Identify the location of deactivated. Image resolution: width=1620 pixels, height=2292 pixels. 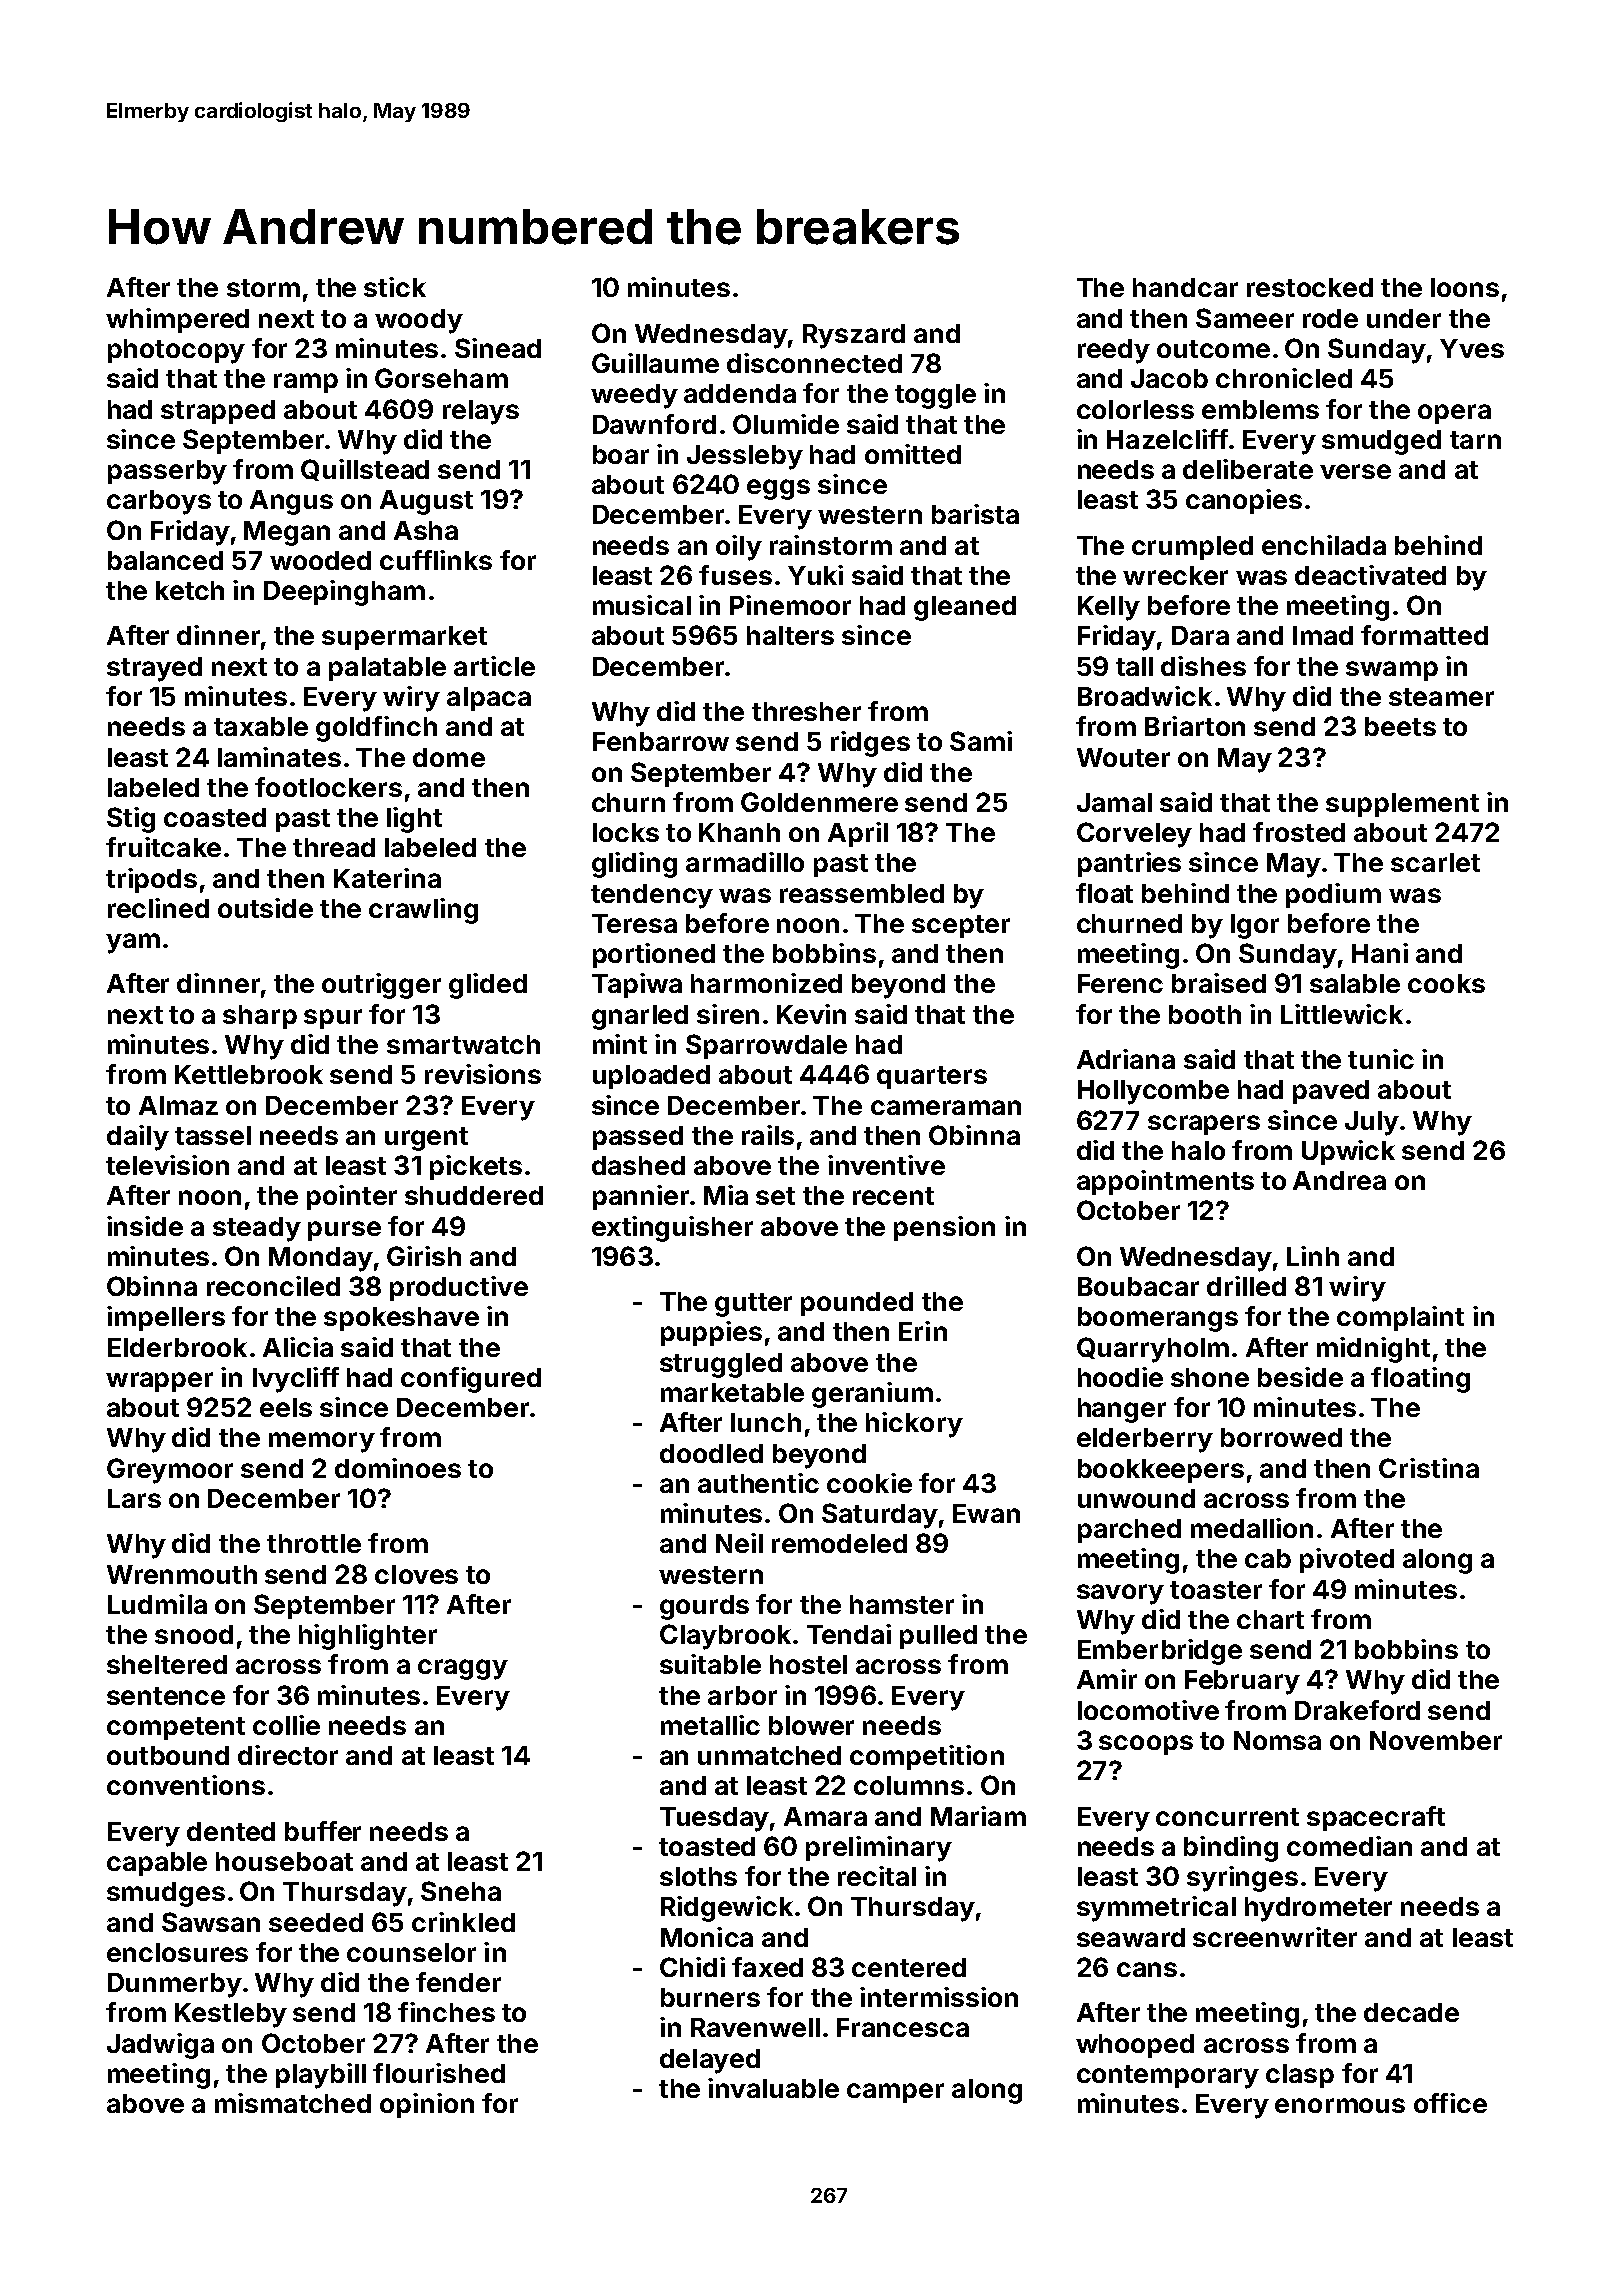
(1370, 575).
